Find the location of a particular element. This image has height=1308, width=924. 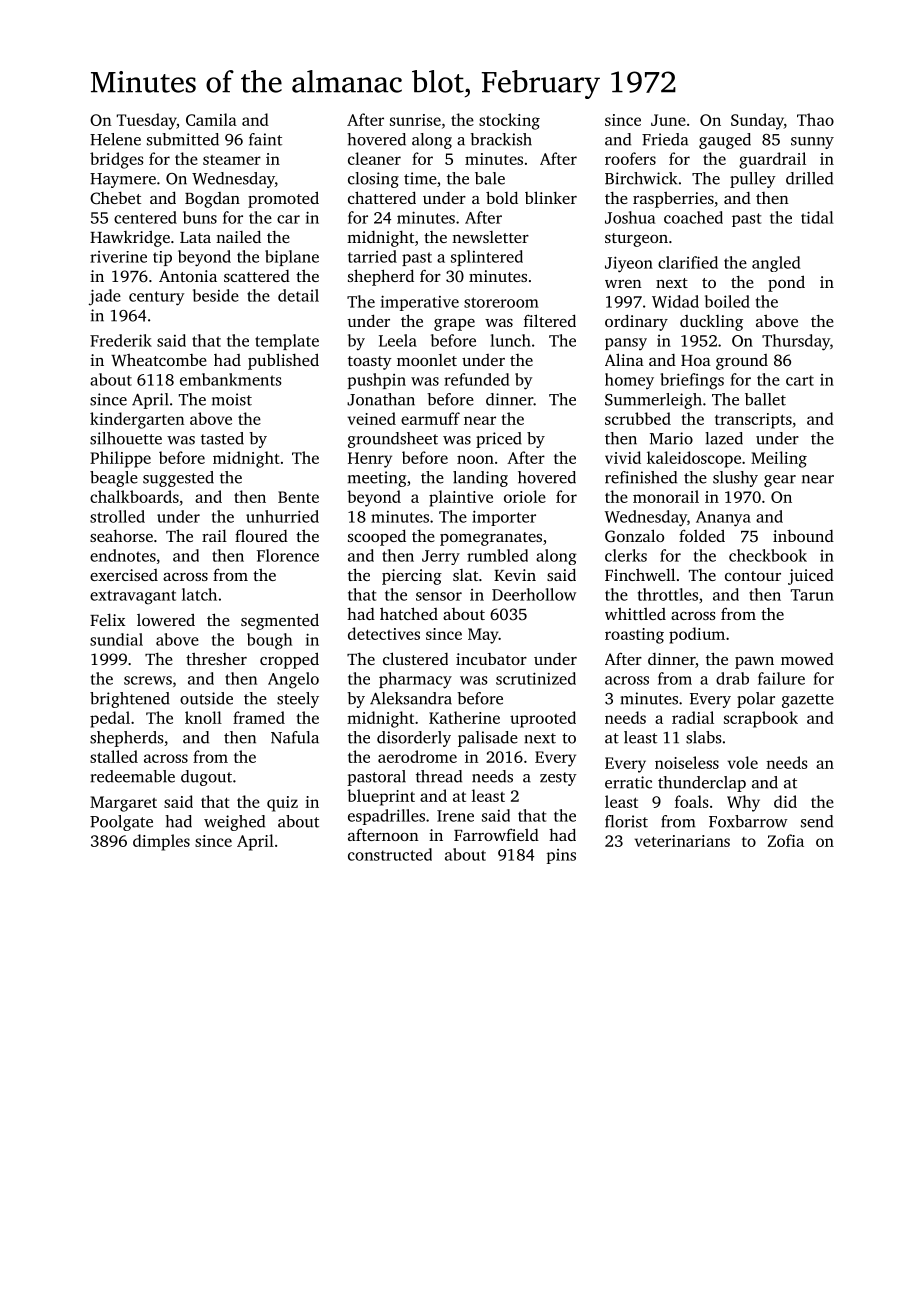

Angelo is located at coordinates (293, 680).
